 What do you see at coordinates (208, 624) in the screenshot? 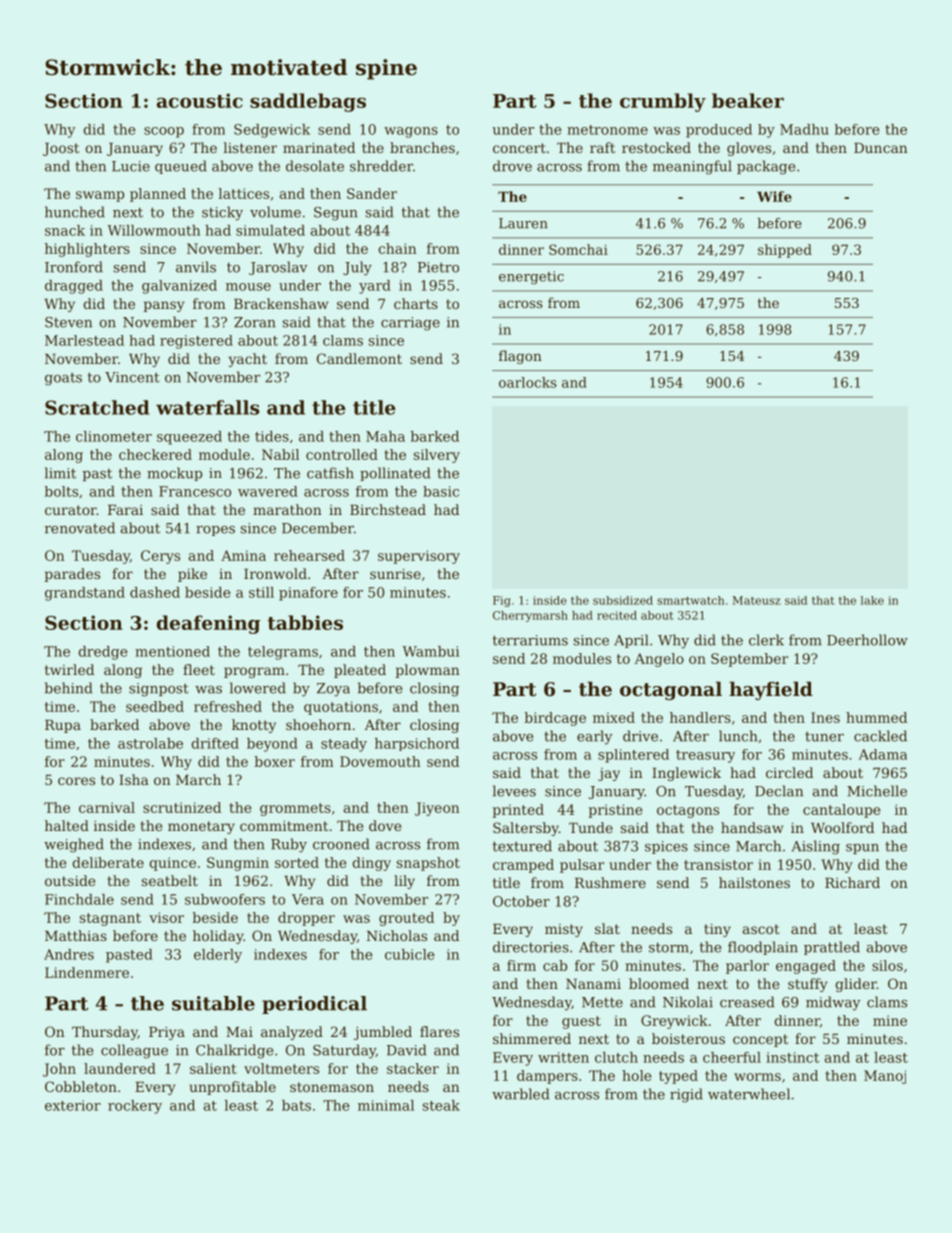
I see `deafening` at bounding box center [208, 624].
